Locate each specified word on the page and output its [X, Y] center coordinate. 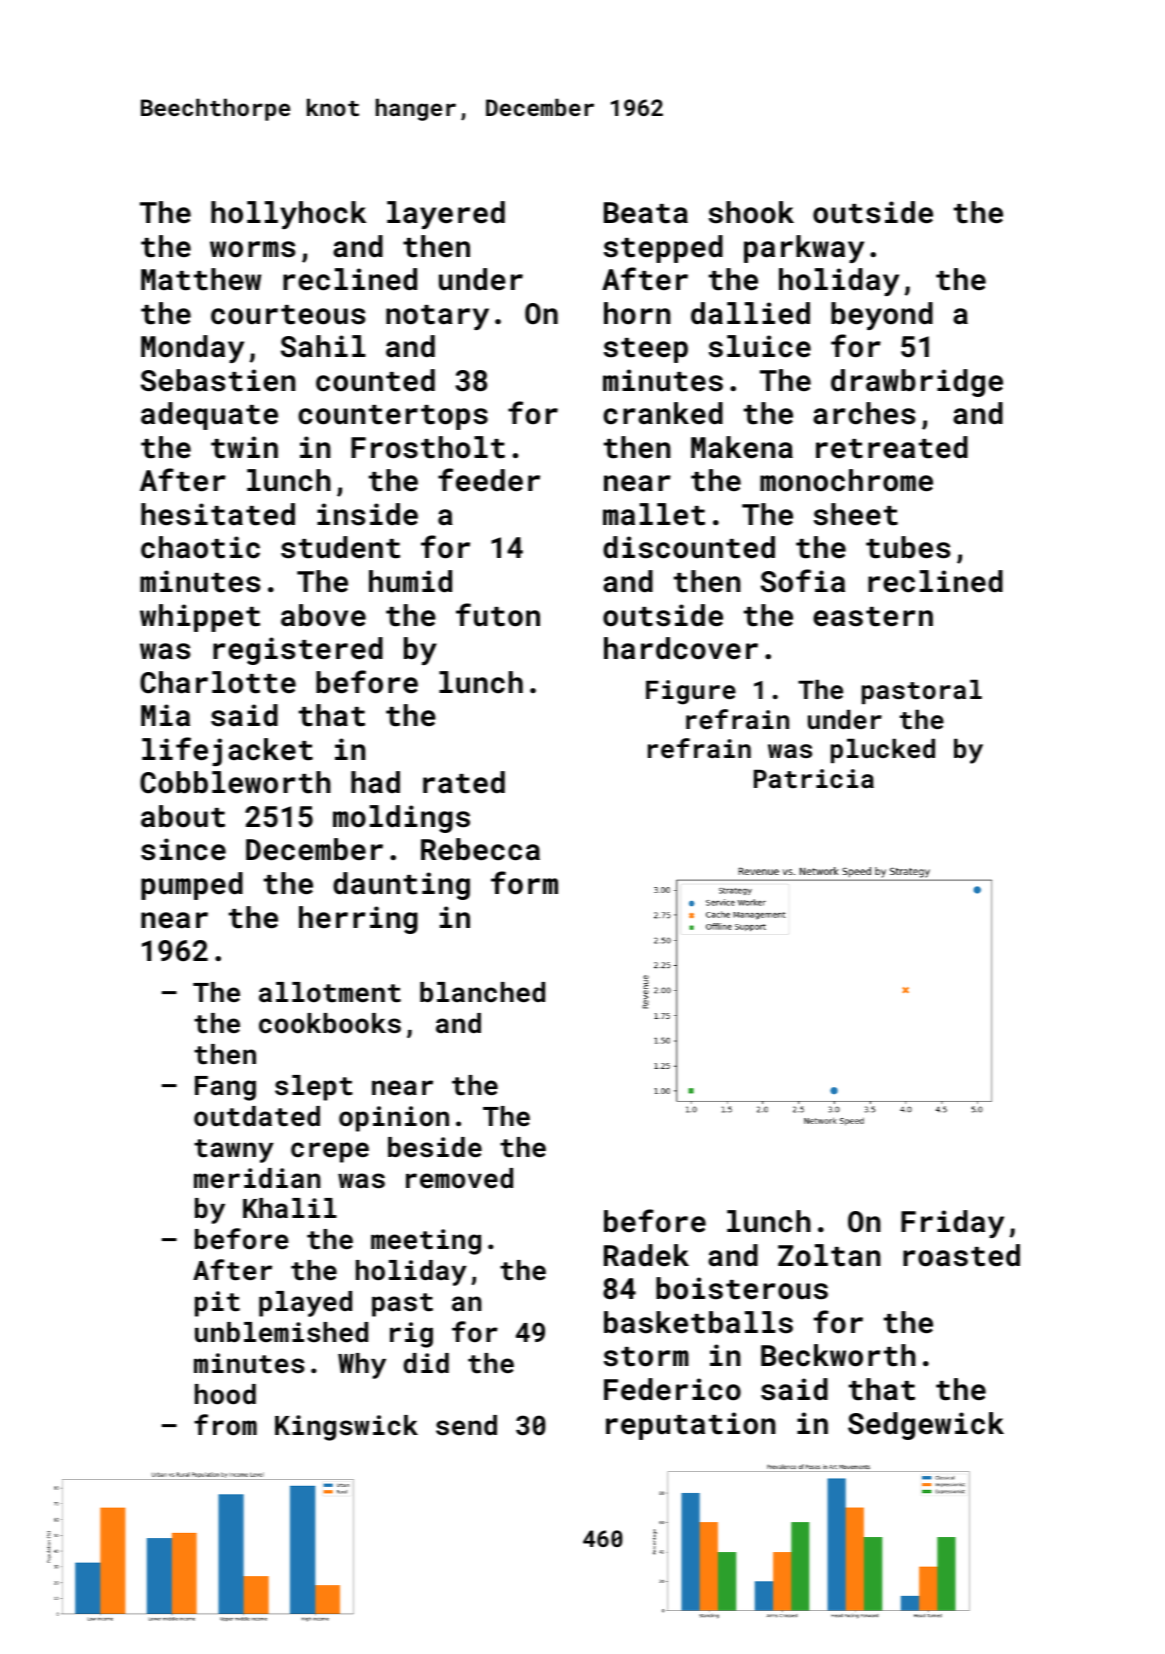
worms [253, 249]
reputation [690, 1426]
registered [298, 651]
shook [751, 212]
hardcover [681, 648]
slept [314, 1088]
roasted [961, 1255]
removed [459, 1178]
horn [637, 313]
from [225, 1425]
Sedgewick [926, 1426]
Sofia [803, 581]
